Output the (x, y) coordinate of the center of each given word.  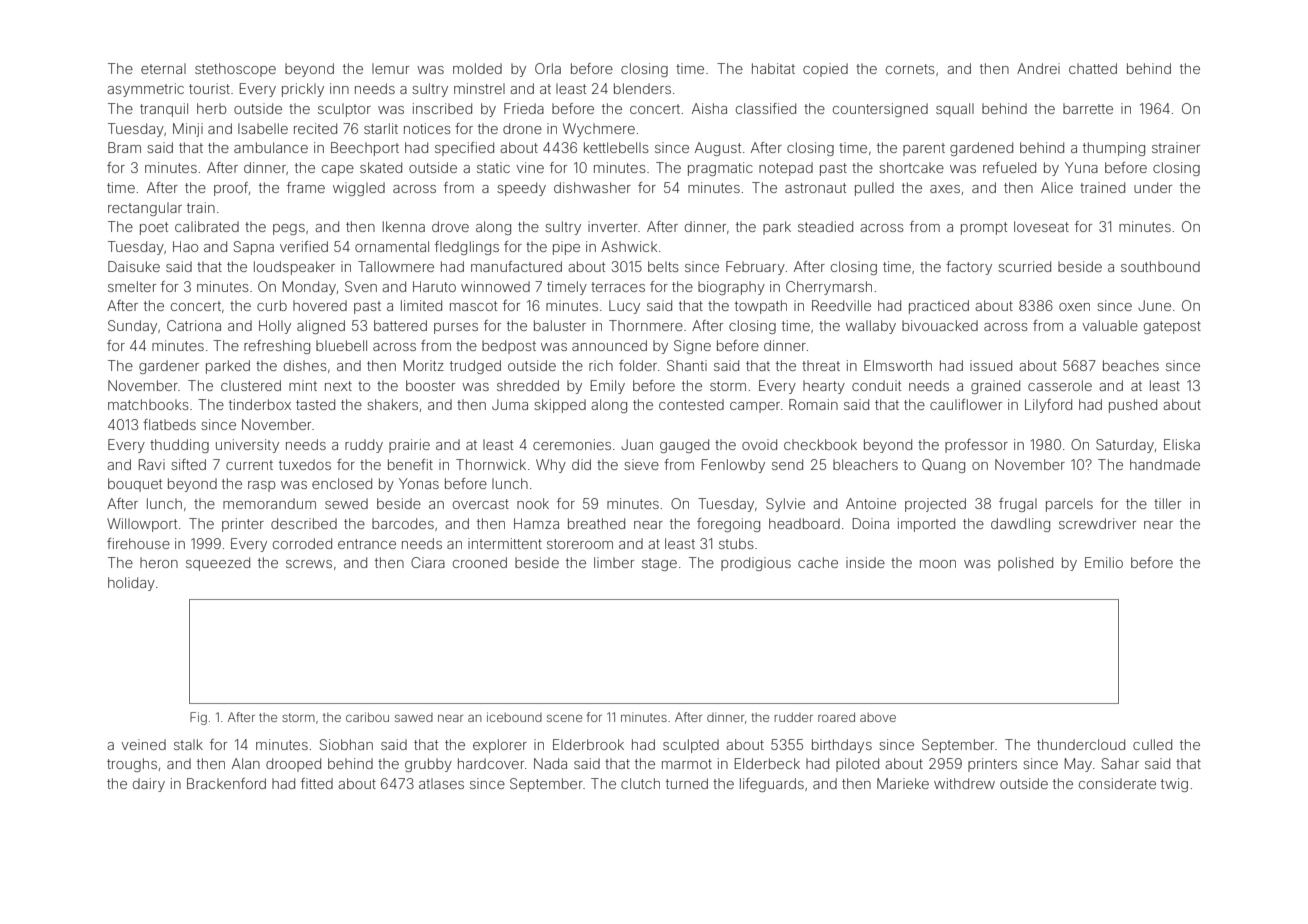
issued (991, 365)
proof (231, 189)
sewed (346, 503)
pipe (566, 248)
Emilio (1104, 562)
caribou (367, 717)
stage (659, 564)
